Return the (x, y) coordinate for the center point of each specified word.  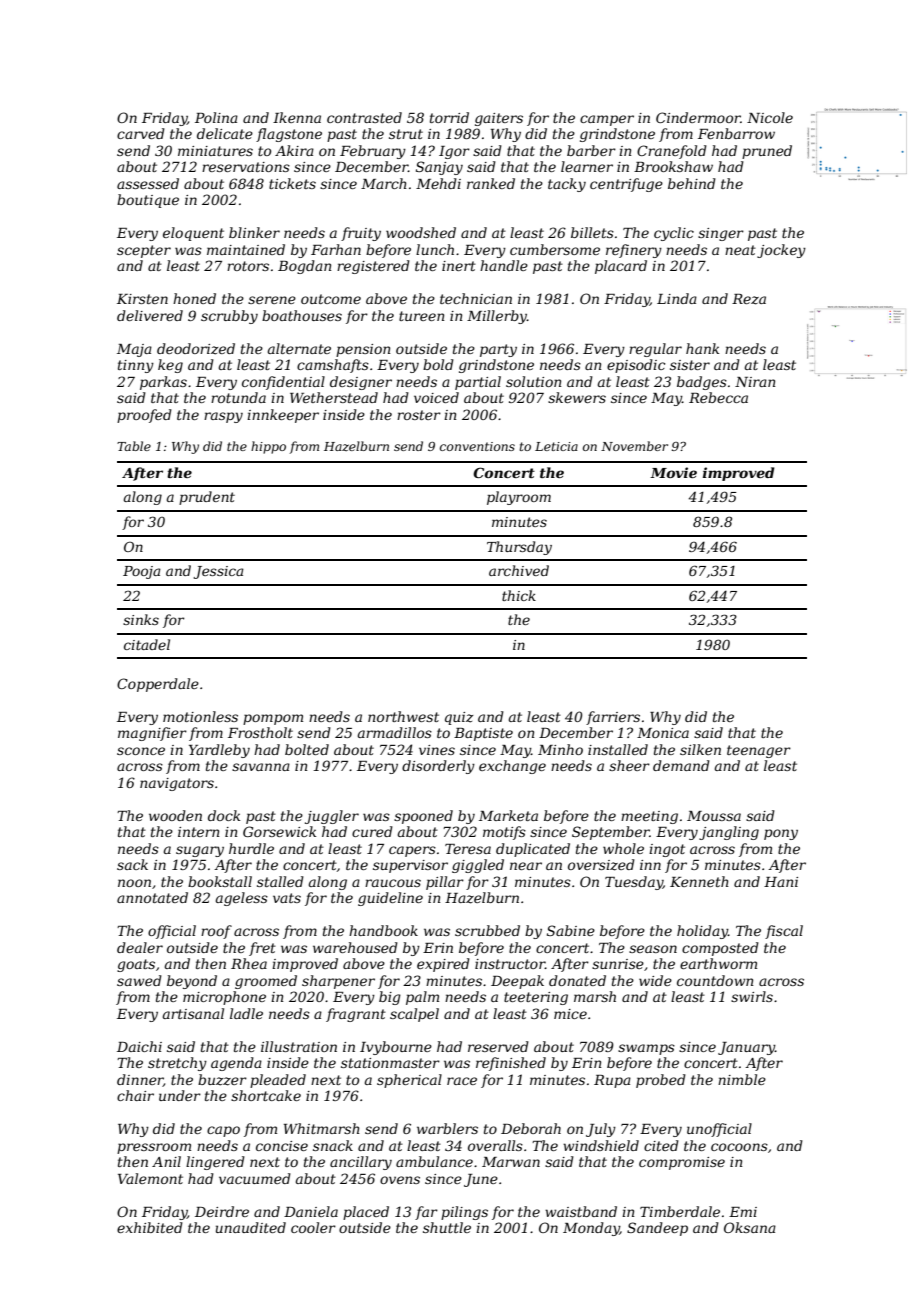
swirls (752, 996)
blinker (254, 232)
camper (607, 120)
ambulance (434, 1161)
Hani (781, 882)
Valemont (150, 1178)
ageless (242, 899)
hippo (268, 447)
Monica (663, 733)
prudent (207, 498)
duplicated (533, 850)
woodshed (421, 232)
